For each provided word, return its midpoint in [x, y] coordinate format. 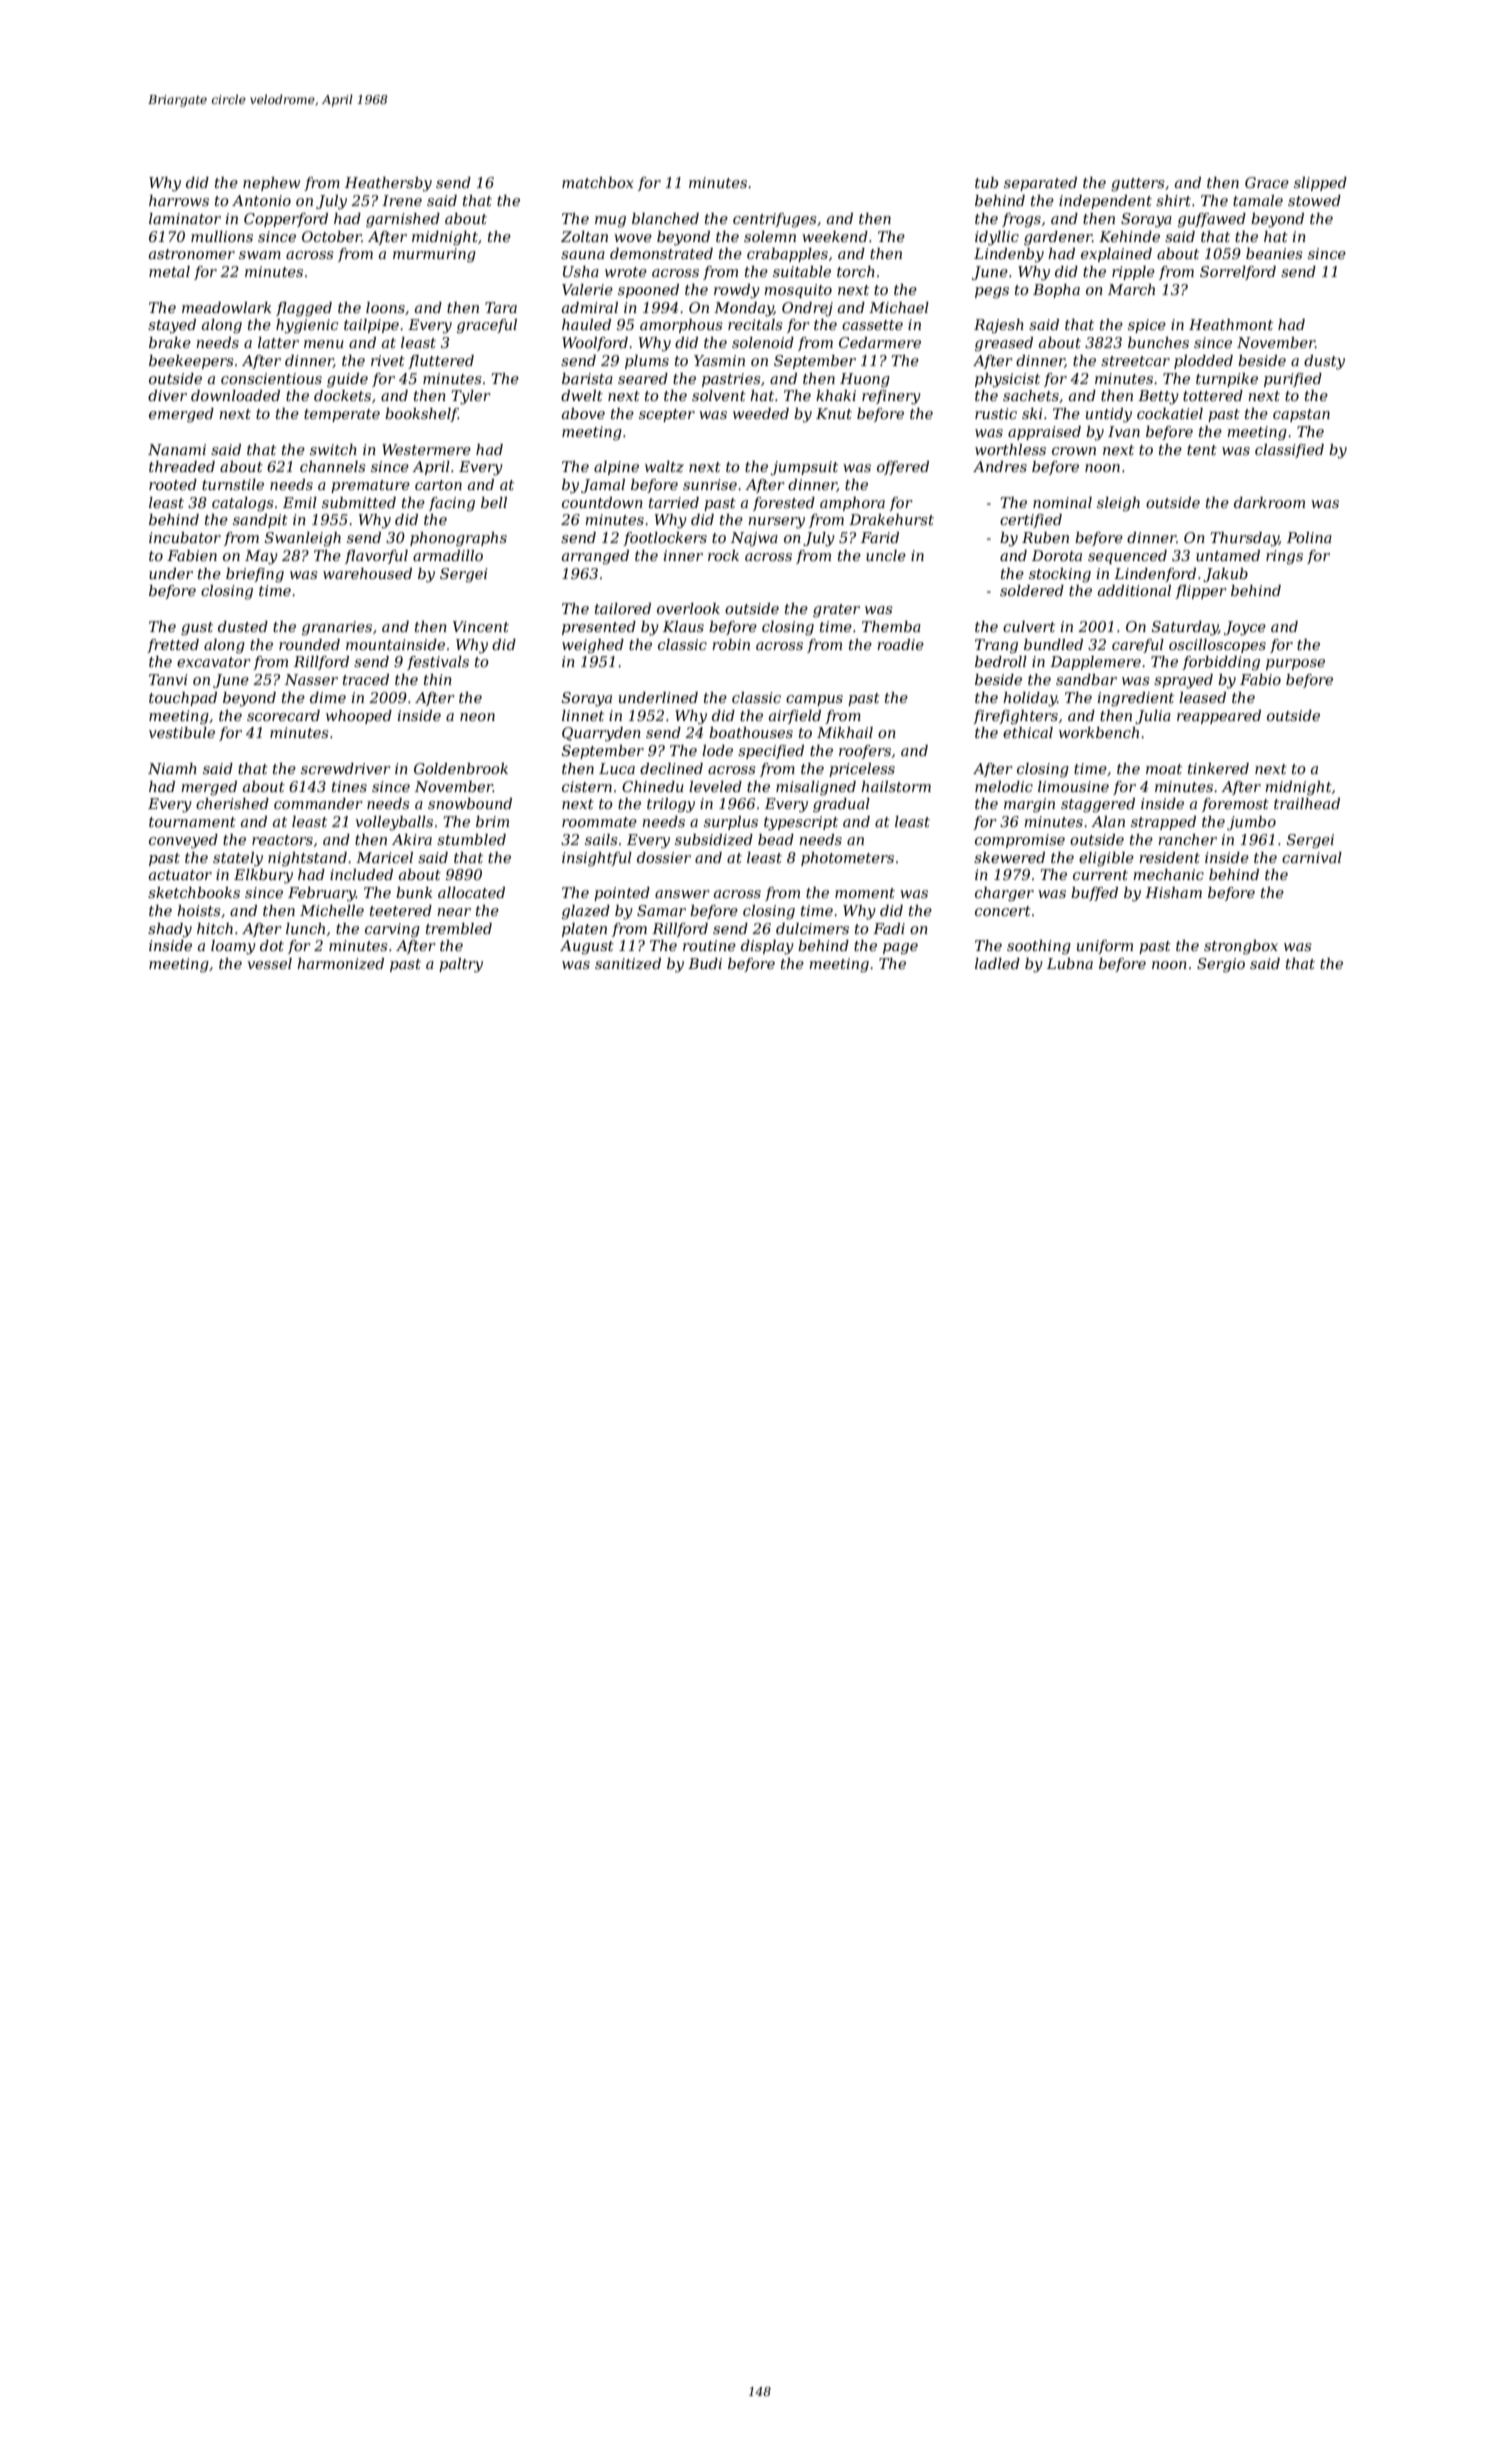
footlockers [665, 539]
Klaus [683, 626]
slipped [1320, 184]
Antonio [261, 200]
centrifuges [775, 220]
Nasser [311, 679]
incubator [185, 537]
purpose [1295, 664]
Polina [1309, 537]
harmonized [340, 964]
